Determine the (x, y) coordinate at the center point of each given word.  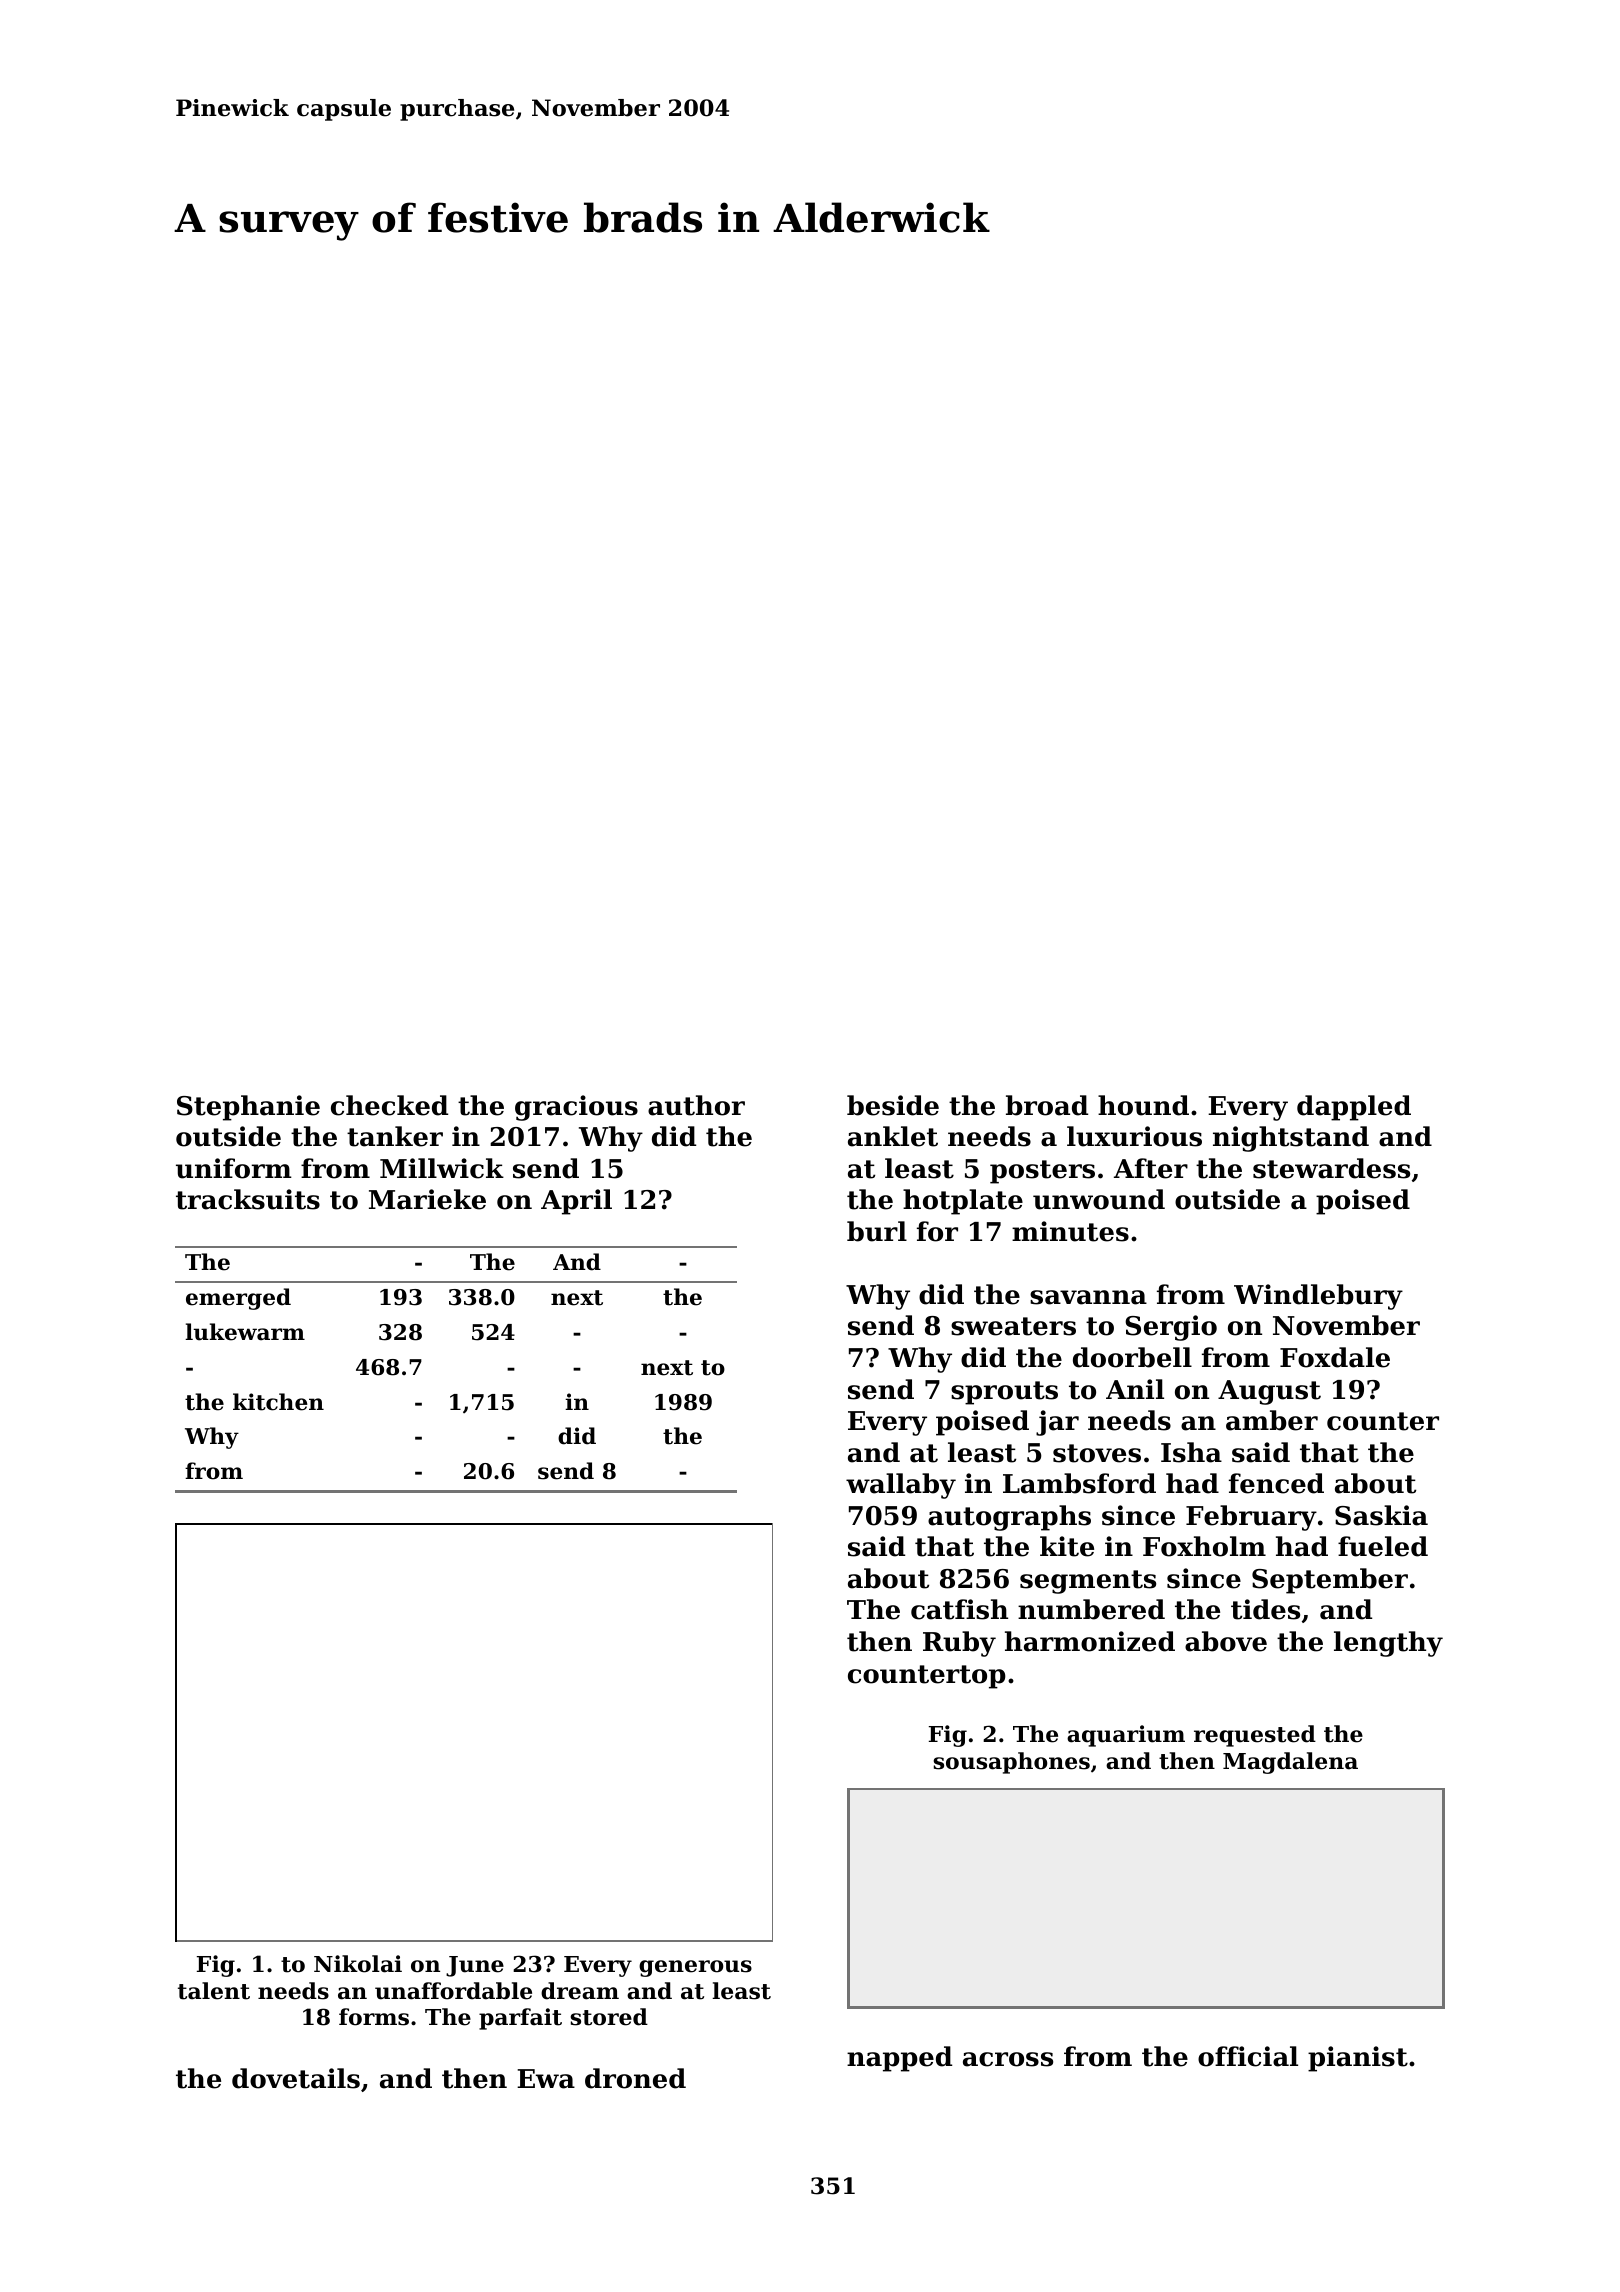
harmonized (1090, 1641)
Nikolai (358, 1964)
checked (389, 1105)
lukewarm (245, 1332)
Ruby (959, 1644)
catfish (959, 1609)
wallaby (901, 1486)
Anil (1135, 1389)
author (696, 1105)
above (1226, 1641)
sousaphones (1011, 1763)
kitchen (278, 1402)
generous (695, 1968)
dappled (1354, 1108)
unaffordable (453, 1991)
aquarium (1126, 1736)
